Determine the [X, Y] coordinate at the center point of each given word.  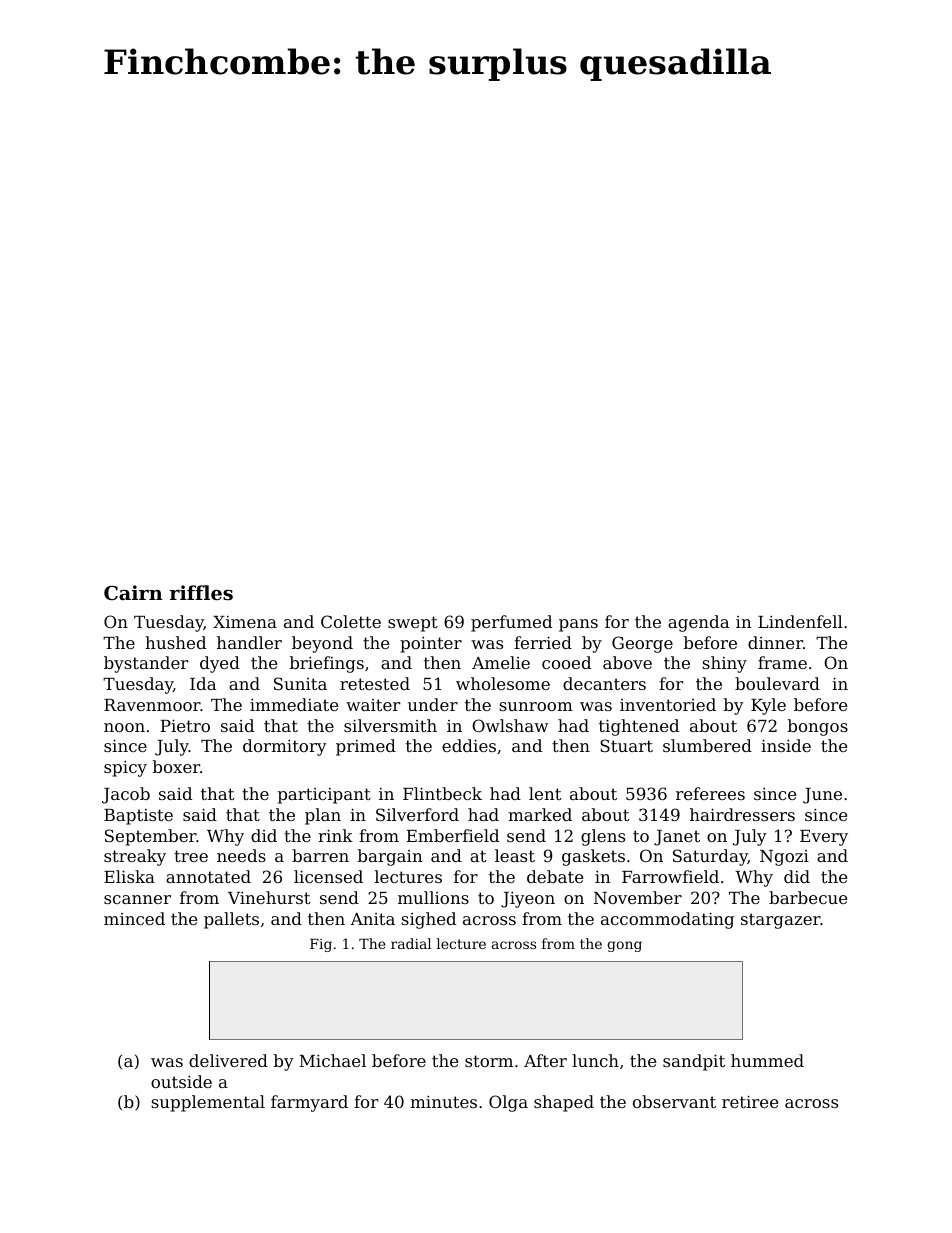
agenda [698, 623]
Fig [321, 945]
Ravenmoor [152, 705]
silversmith [390, 725]
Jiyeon [528, 900]
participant [324, 796]
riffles [201, 592]
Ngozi [784, 858]
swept [413, 624]
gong [624, 946]
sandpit [694, 1062]
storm [489, 1061]
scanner [137, 899]
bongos [818, 727]
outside [181, 1081]
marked [540, 814]
